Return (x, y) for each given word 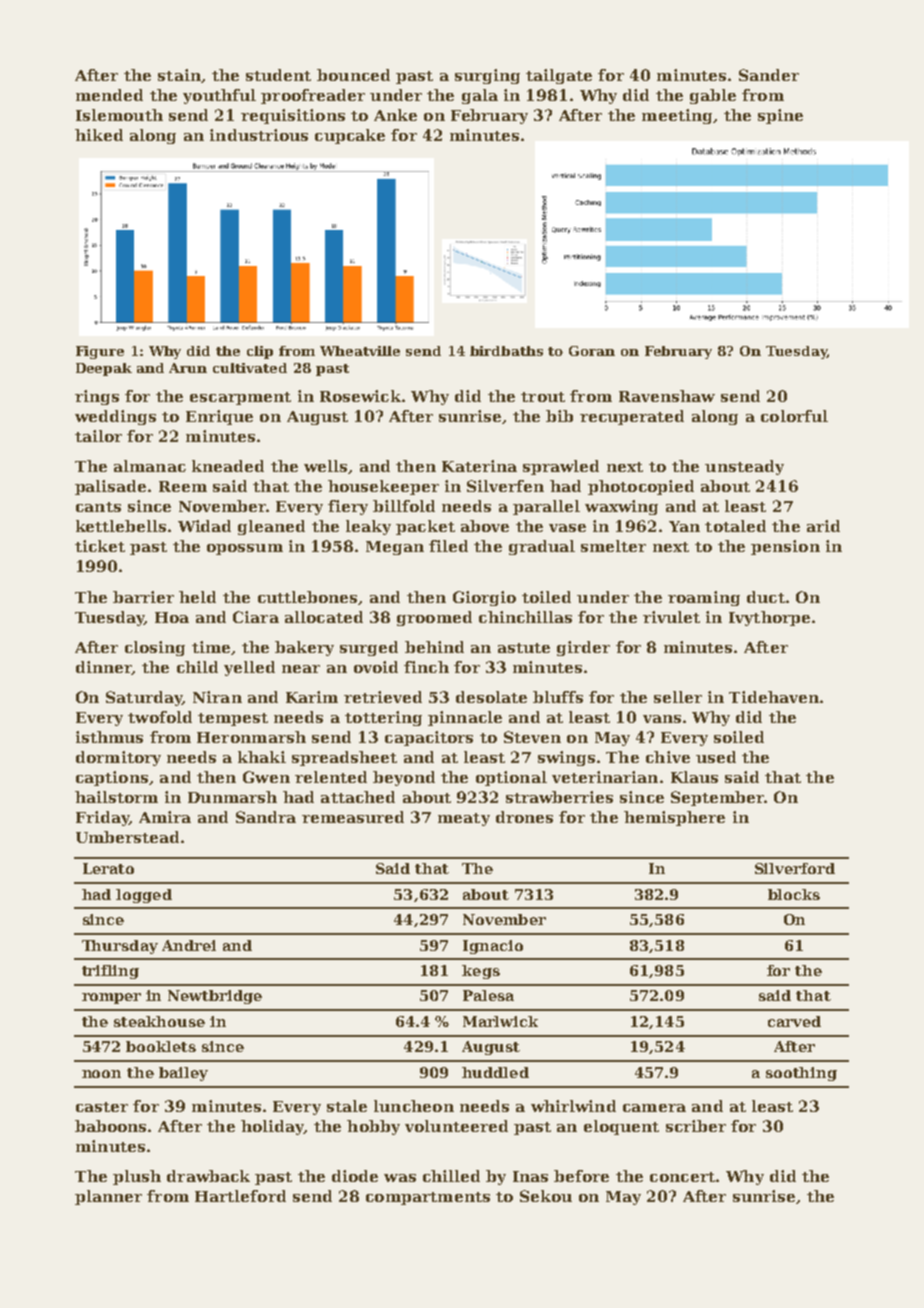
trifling (110, 972)
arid (823, 526)
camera (654, 1108)
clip (260, 352)
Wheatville (360, 351)
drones (524, 817)
